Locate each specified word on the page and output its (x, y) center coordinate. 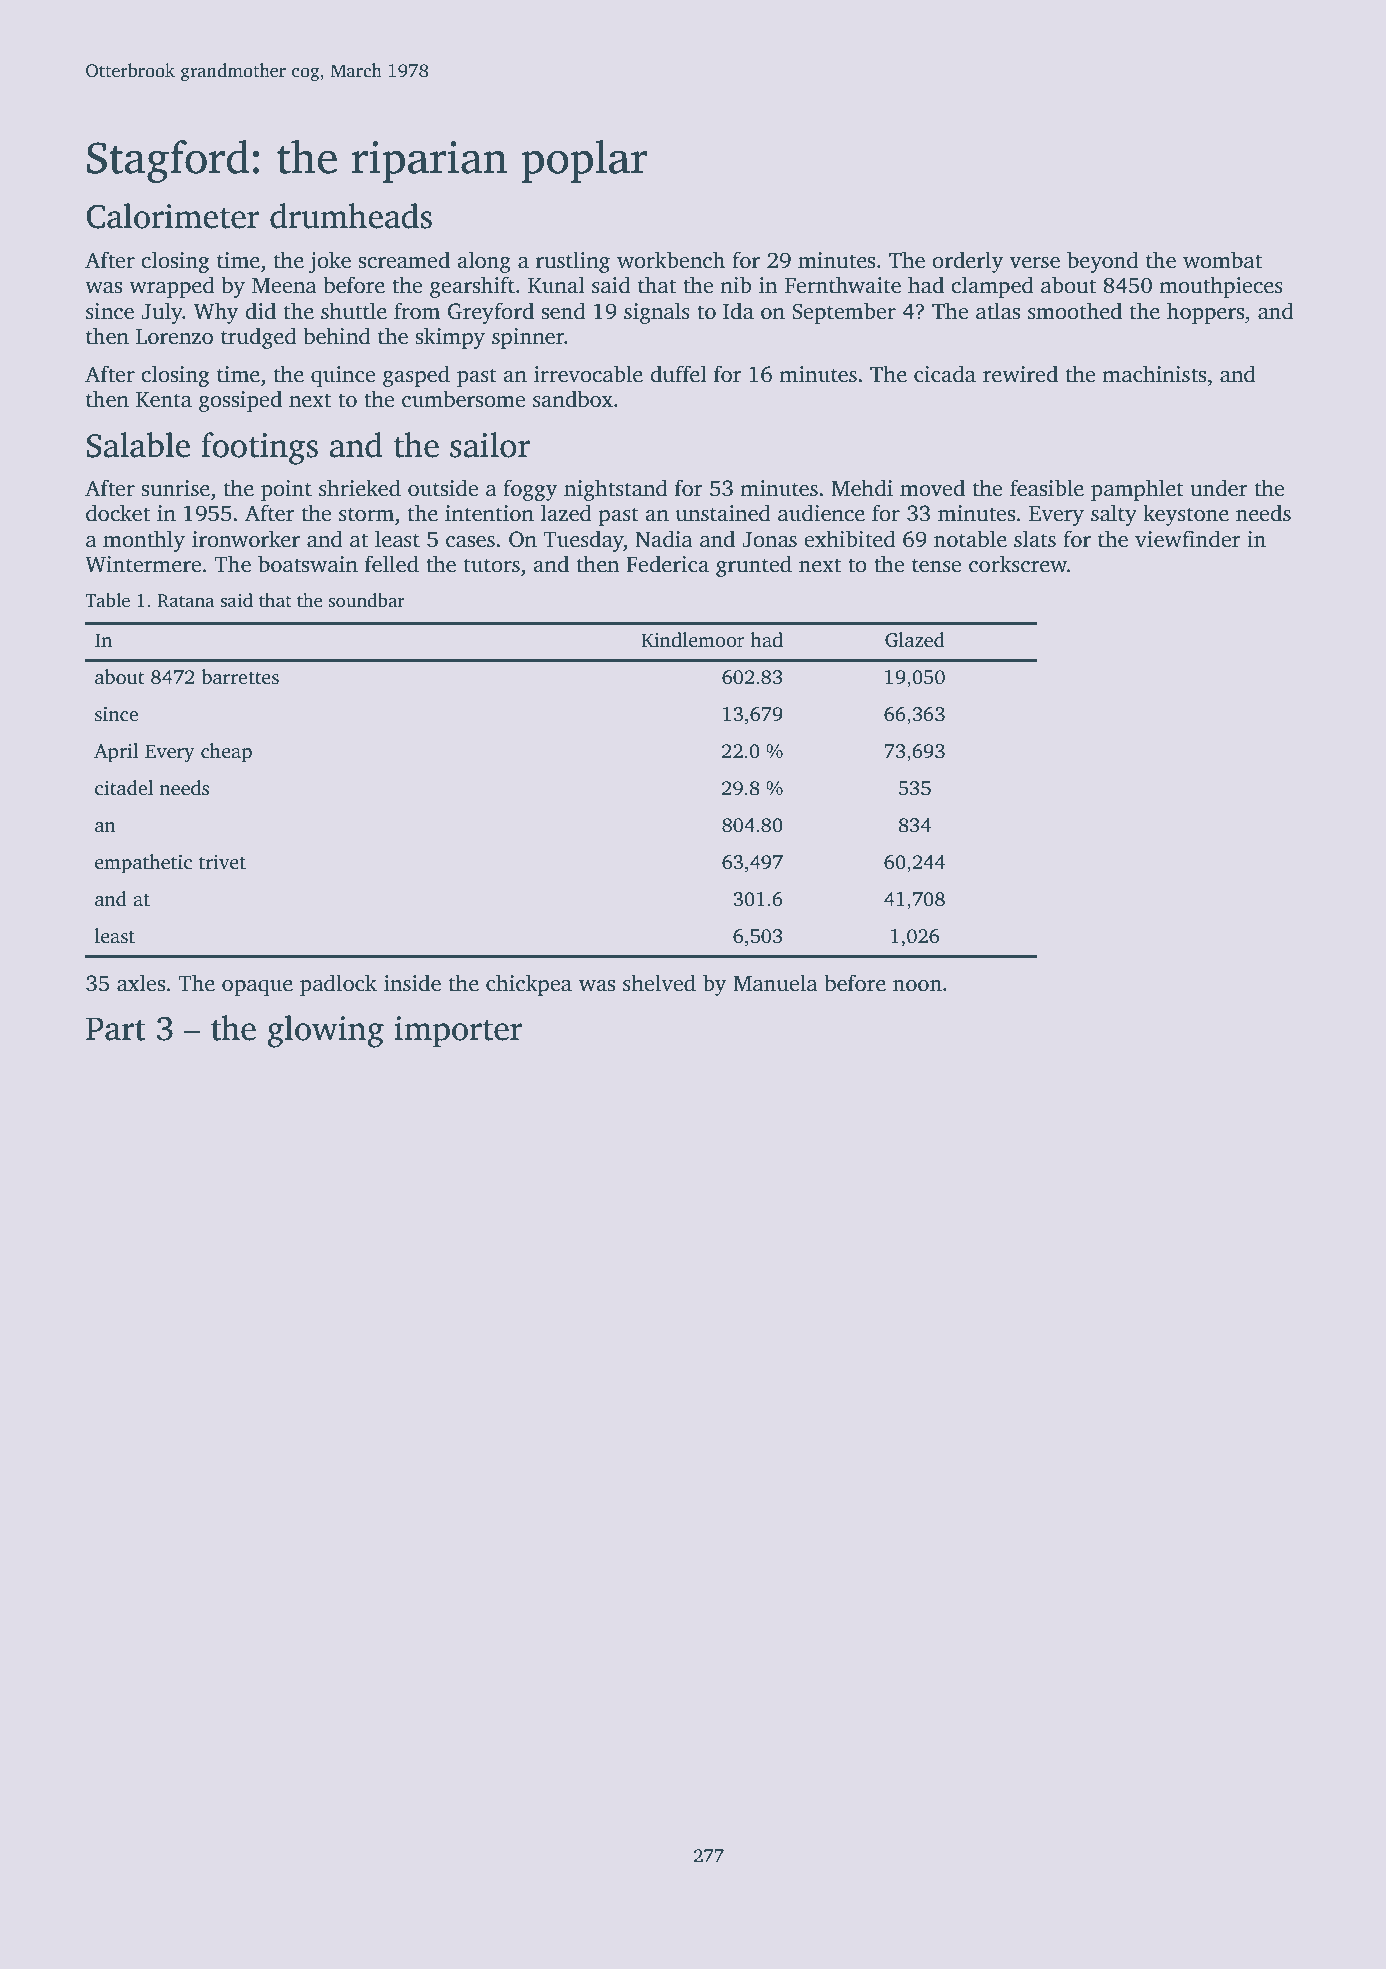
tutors (491, 565)
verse (1035, 263)
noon (917, 986)
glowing (325, 1031)
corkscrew (1018, 564)
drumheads (351, 216)
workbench (671, 260)
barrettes (240, 677)
